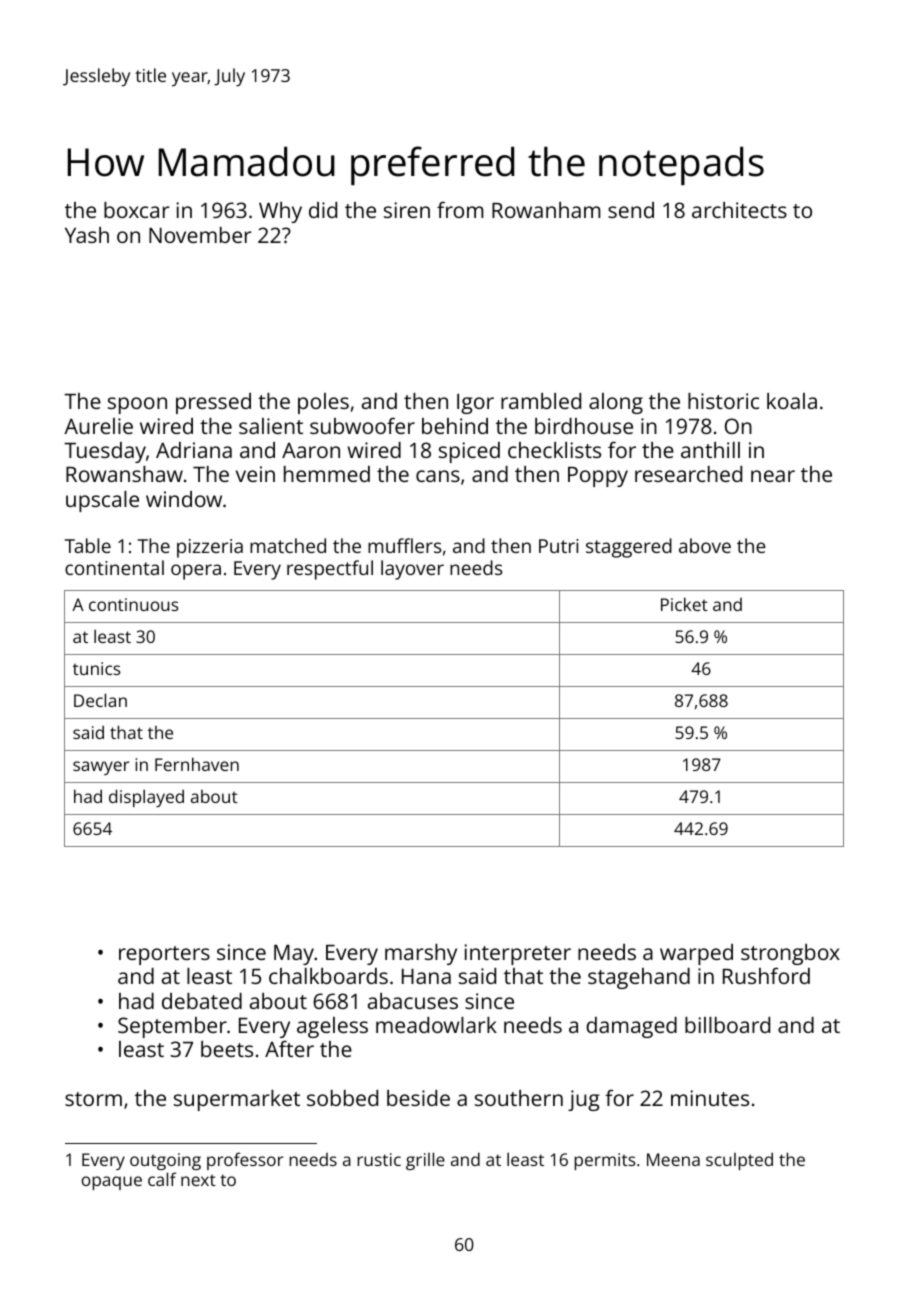  What do you see at coordinates (412, 570) in the document?
I see `layover` at bounding box center [412, 570].
